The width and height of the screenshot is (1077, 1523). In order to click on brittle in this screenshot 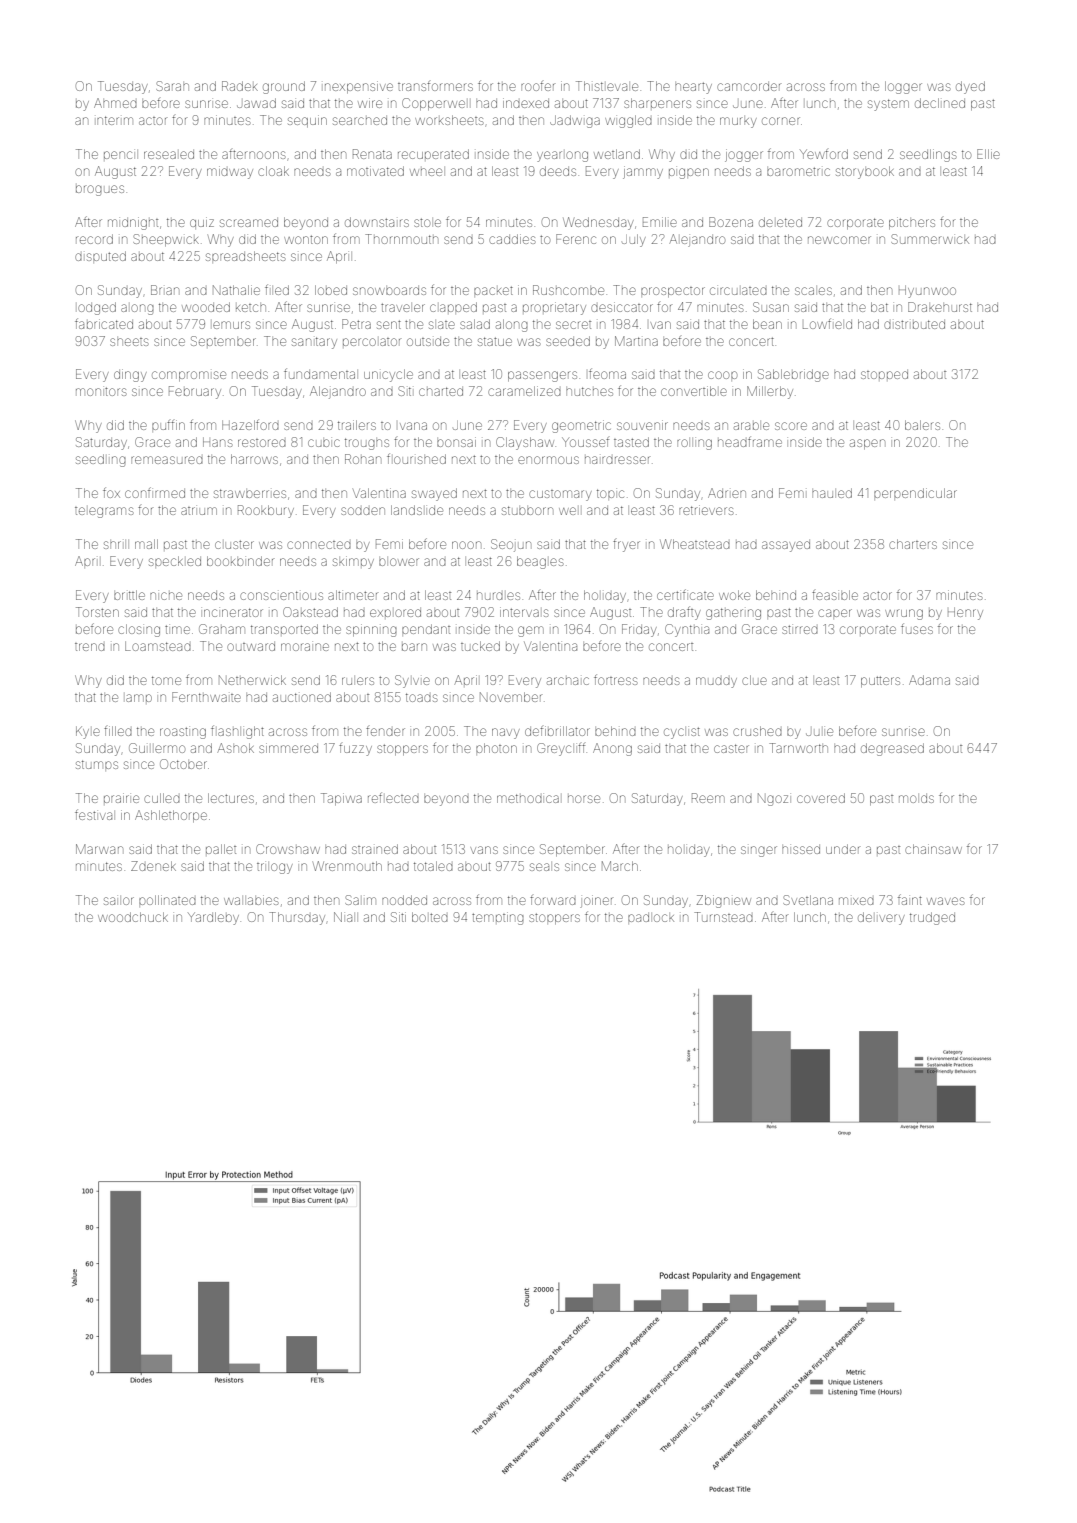, I will do `click(129, 595)`.
